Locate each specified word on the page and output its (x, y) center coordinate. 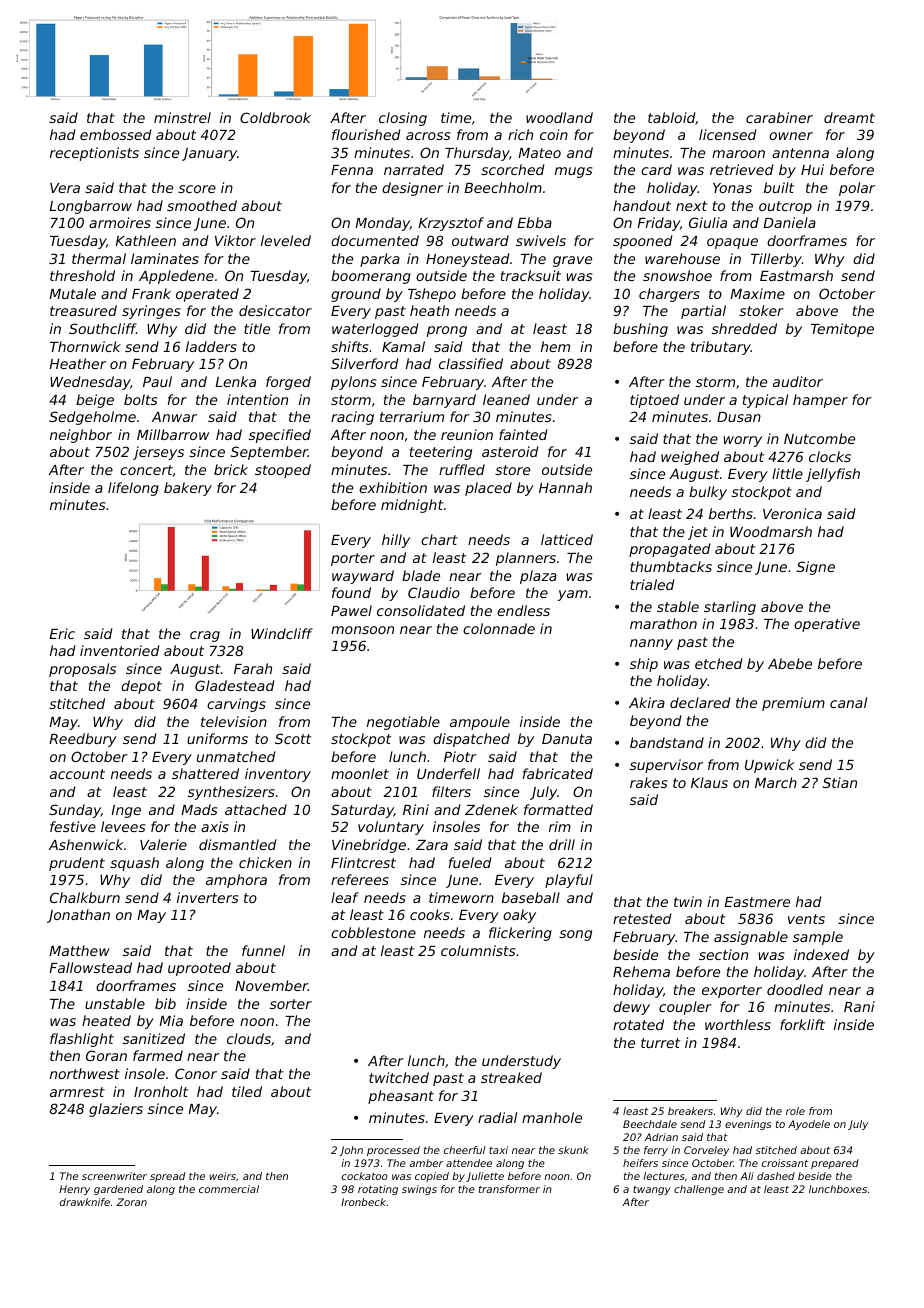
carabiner (779, 117)
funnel (263, 950)
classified (471, 363)
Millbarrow (173, 434)
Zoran (131, 1202)
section (723, 954)
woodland (559, 117)
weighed (690, 458)
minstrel (182, 117)
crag (205, 636)
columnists (478, 950)
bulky (708, 493)
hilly (396, 541)
